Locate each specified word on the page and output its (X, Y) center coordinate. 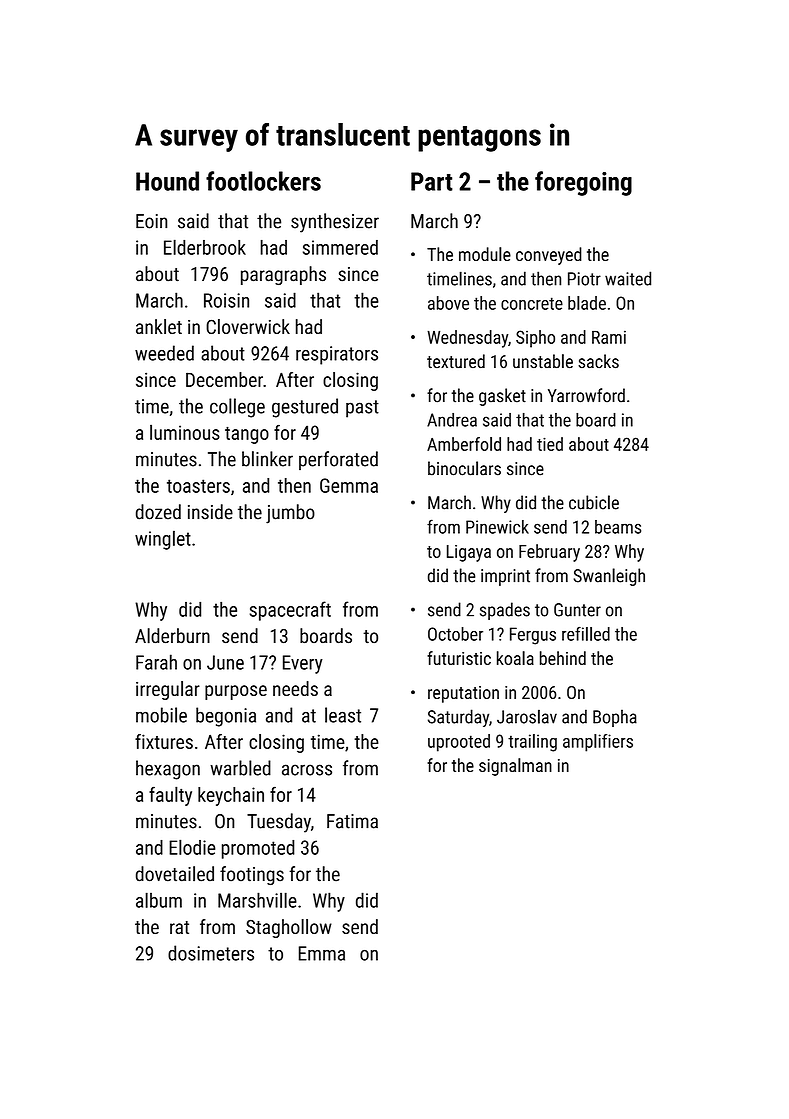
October (455, 634)
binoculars (464, 468)
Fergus (533, 636)
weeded (164, 353)
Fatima (352, 821)
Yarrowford (586, 395)
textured (456, 361)
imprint (505, 577)
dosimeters (211, 953)
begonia (226, 717)
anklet (159, 326)
